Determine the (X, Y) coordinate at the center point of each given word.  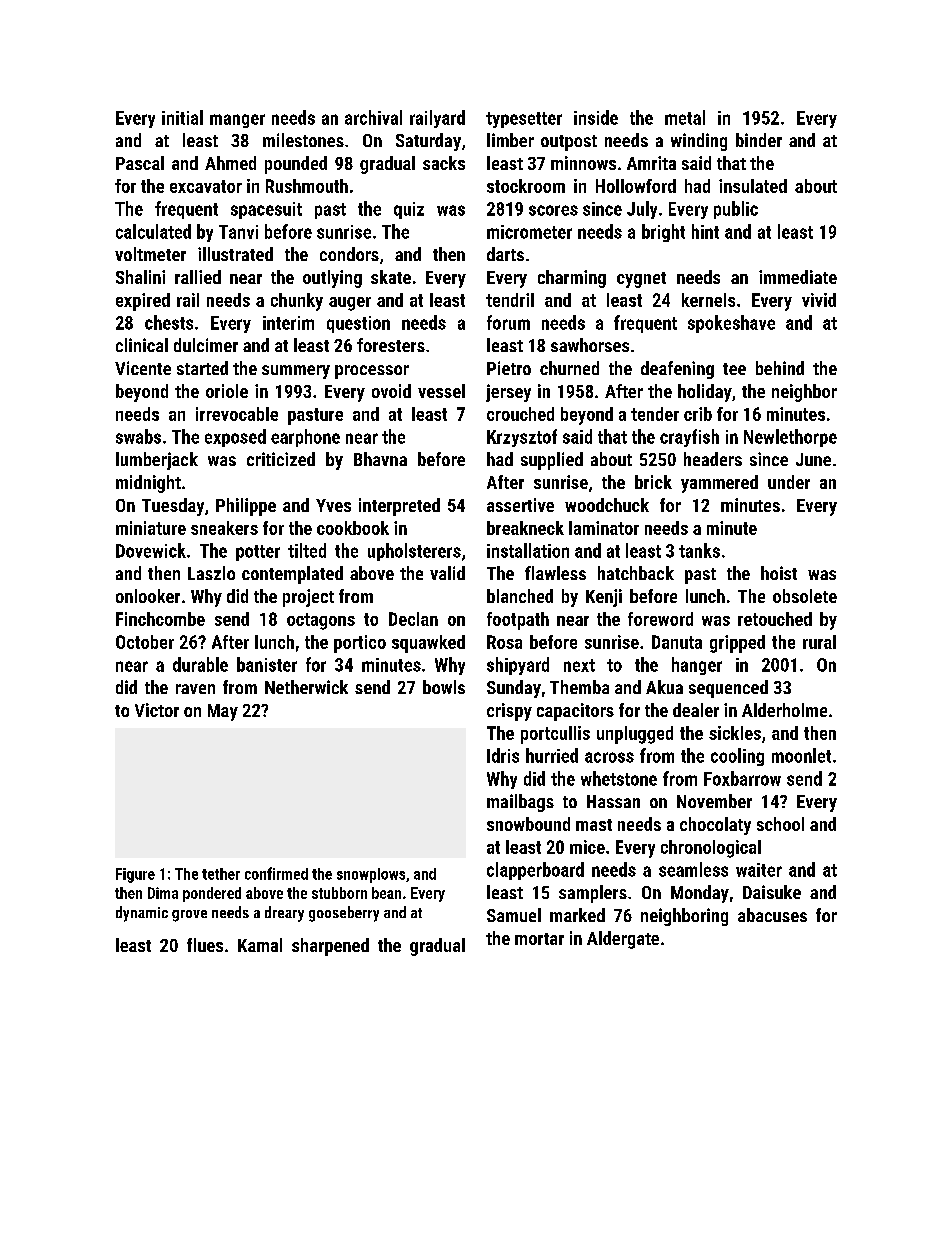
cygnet (641, 280)
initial (182, 117)
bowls (444, 687)
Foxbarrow (742, 778)
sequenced (728, 689)
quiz (409, 210)
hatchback (636, 573)
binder (759, 140)
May (223, 712)
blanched (520, 596)
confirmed (276, 873)
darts (505, 254)
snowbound (528, 824)
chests (169, 322)
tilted (307, 550)
